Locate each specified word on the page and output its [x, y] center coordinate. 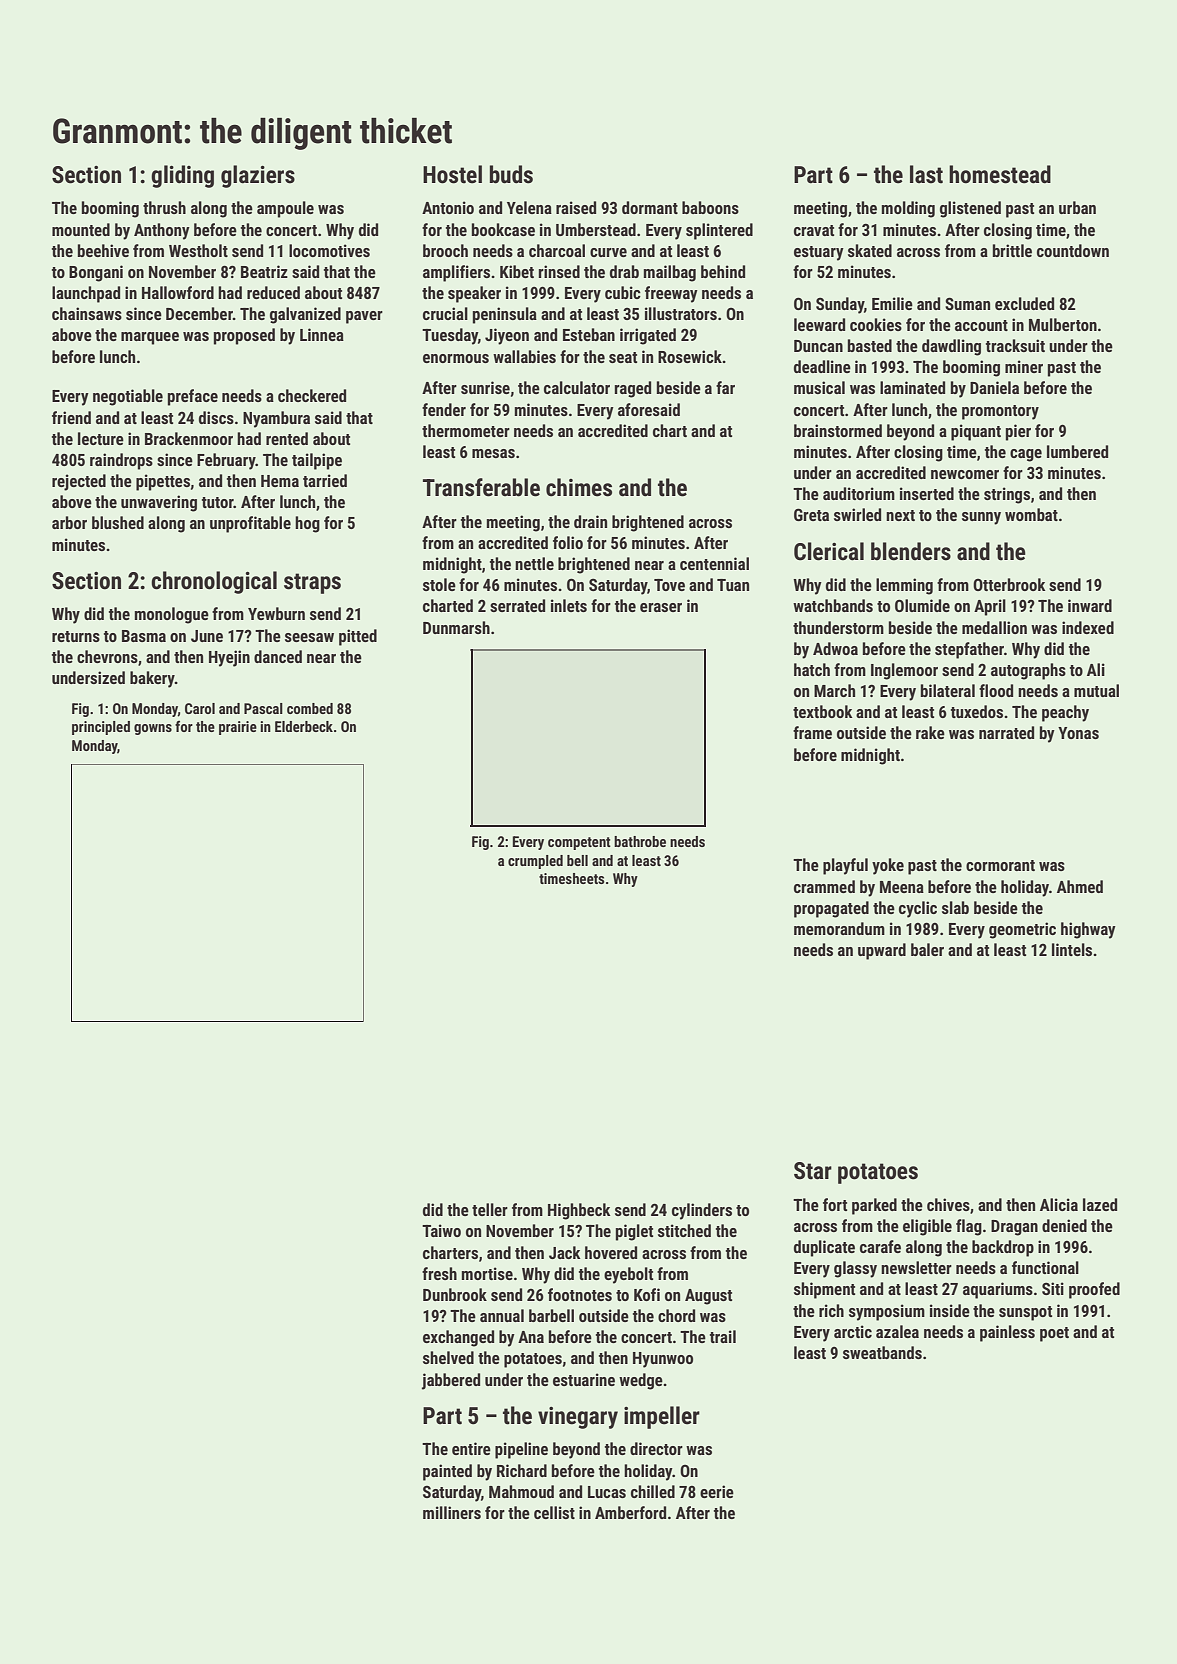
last [926, 174]
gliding [182, 176]
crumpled [535, 862]
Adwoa [835, 648]
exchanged [458, 1338]
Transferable [481, 487]
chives [948, 1204]
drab [624, 271]
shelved [448, 1357]
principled [101, 728]
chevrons [107, 656]
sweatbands [882, 1352]
